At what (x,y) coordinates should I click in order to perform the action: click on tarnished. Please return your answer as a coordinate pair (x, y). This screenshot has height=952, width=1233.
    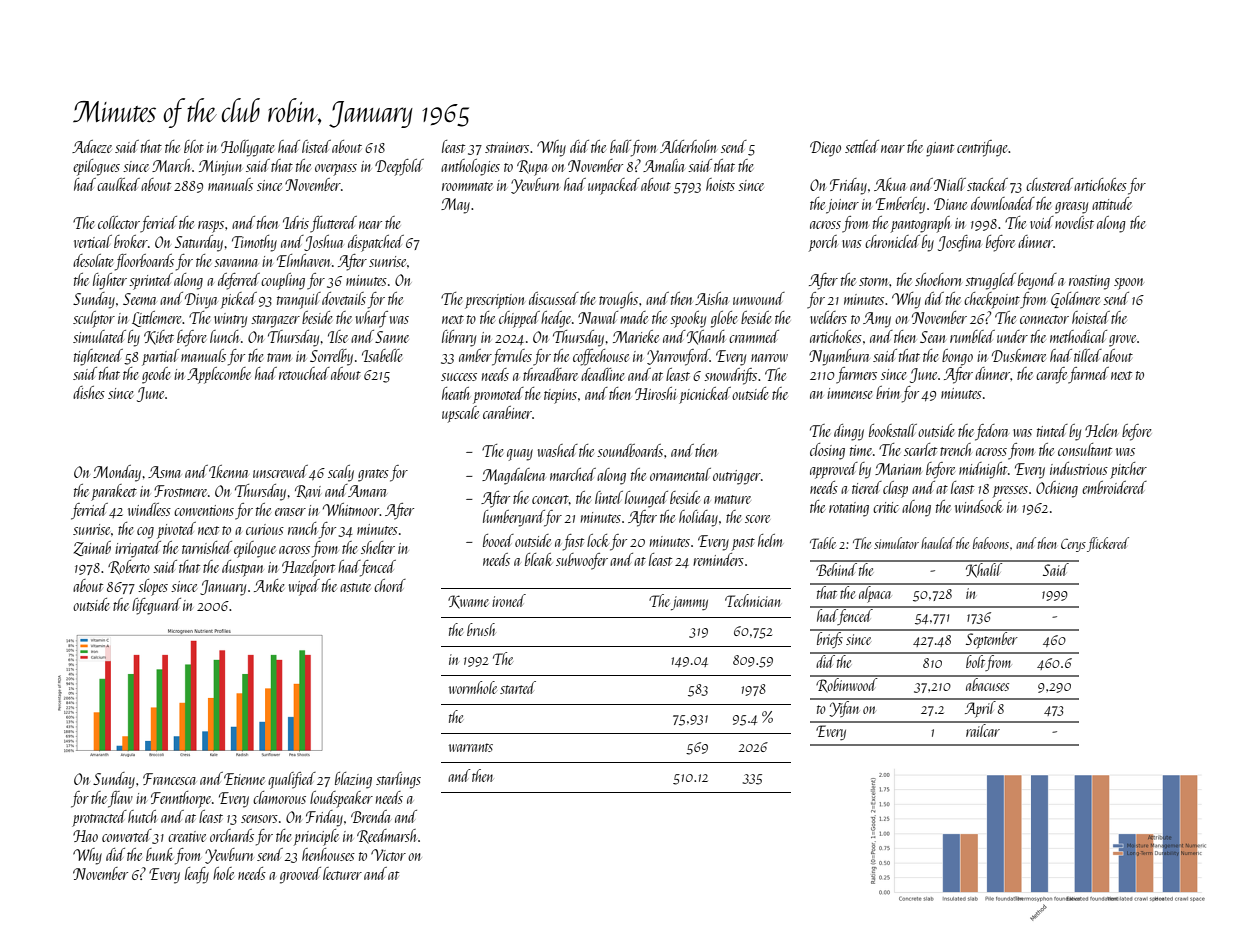
    Looking at the image, I should click on (207, 547).
